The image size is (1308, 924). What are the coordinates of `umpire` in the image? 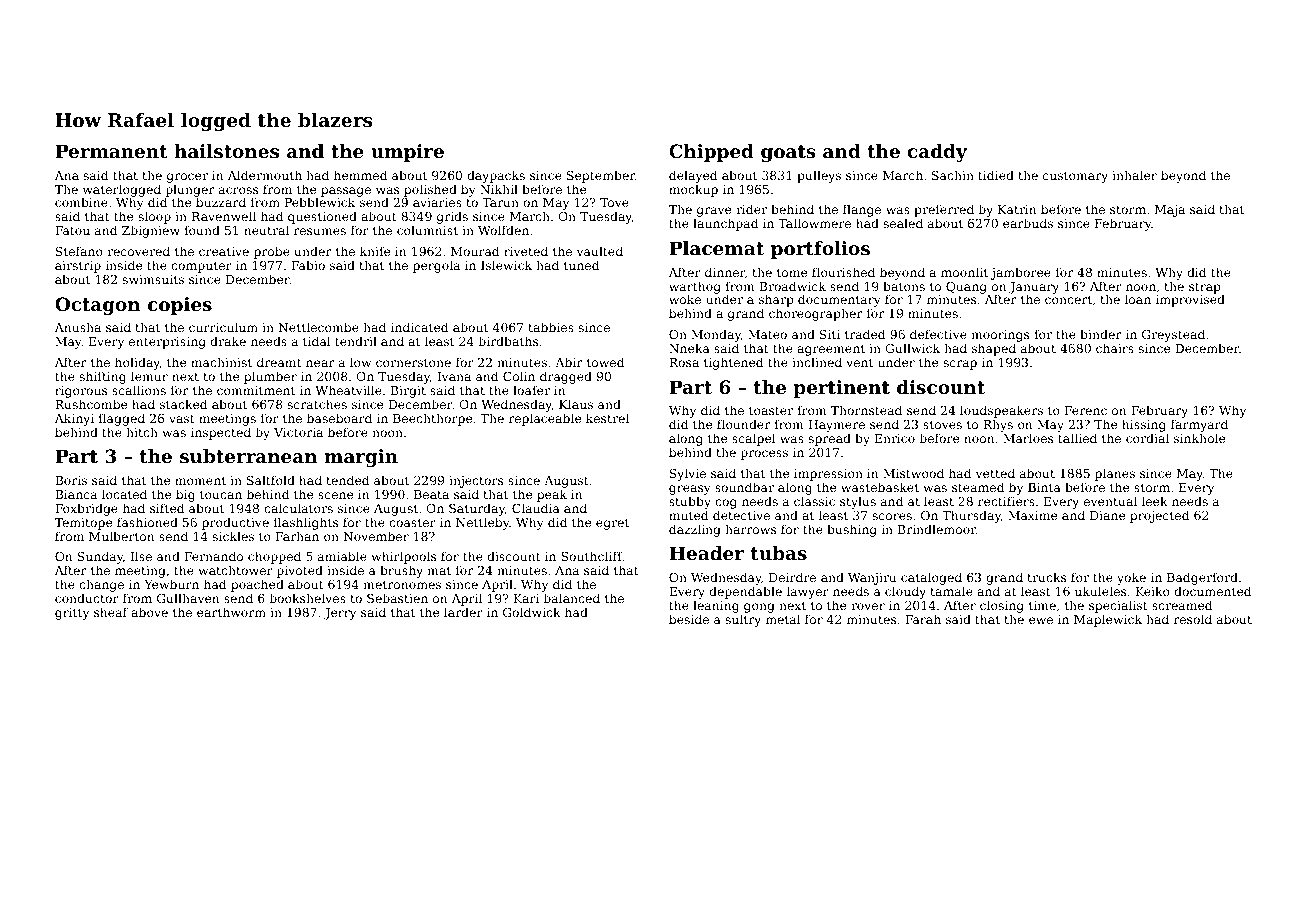 It's located at (407, 153).
